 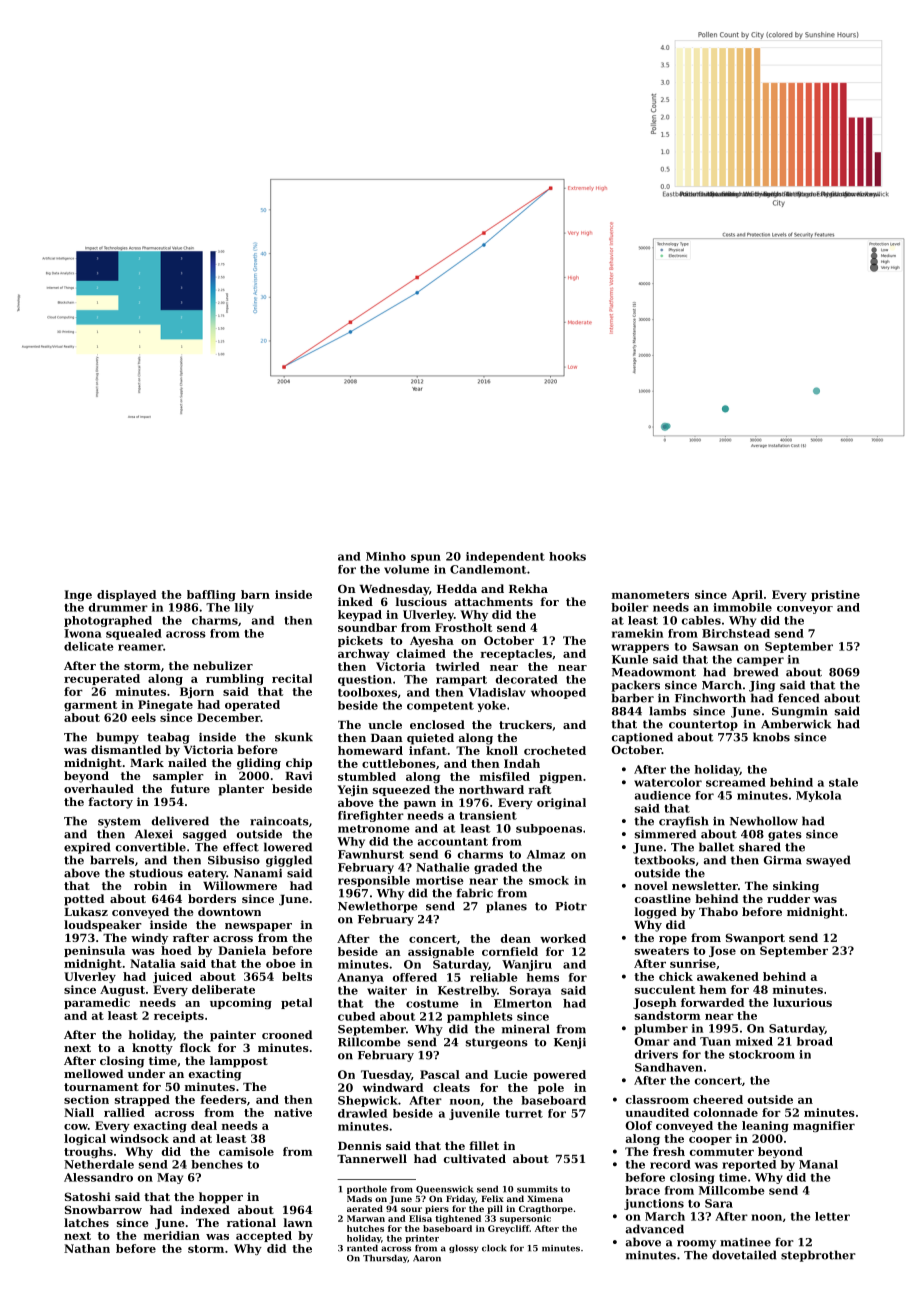 I want to click on hooks, so click(x=567, y=556).
